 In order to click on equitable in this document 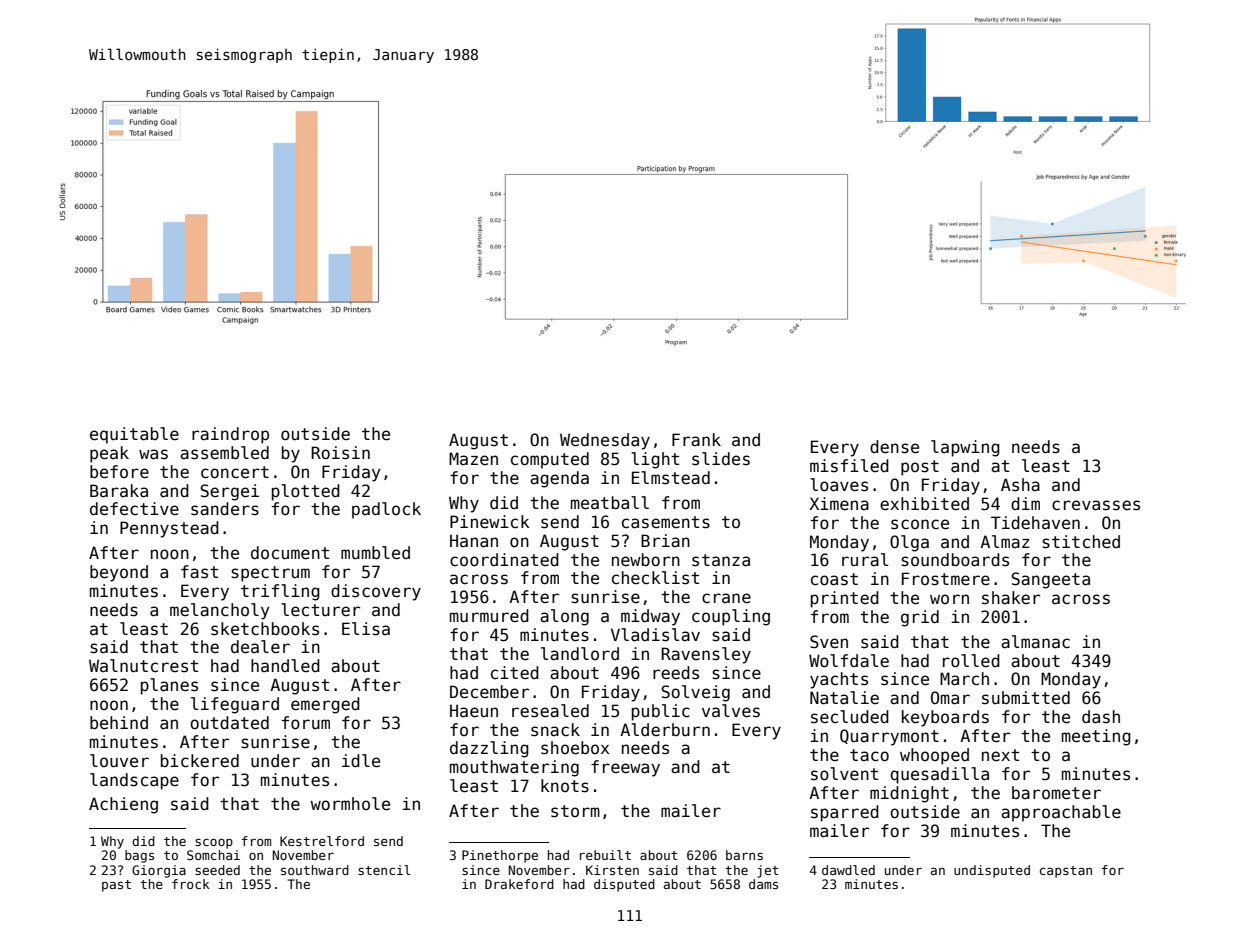, I will do `click(134, 435)`.
